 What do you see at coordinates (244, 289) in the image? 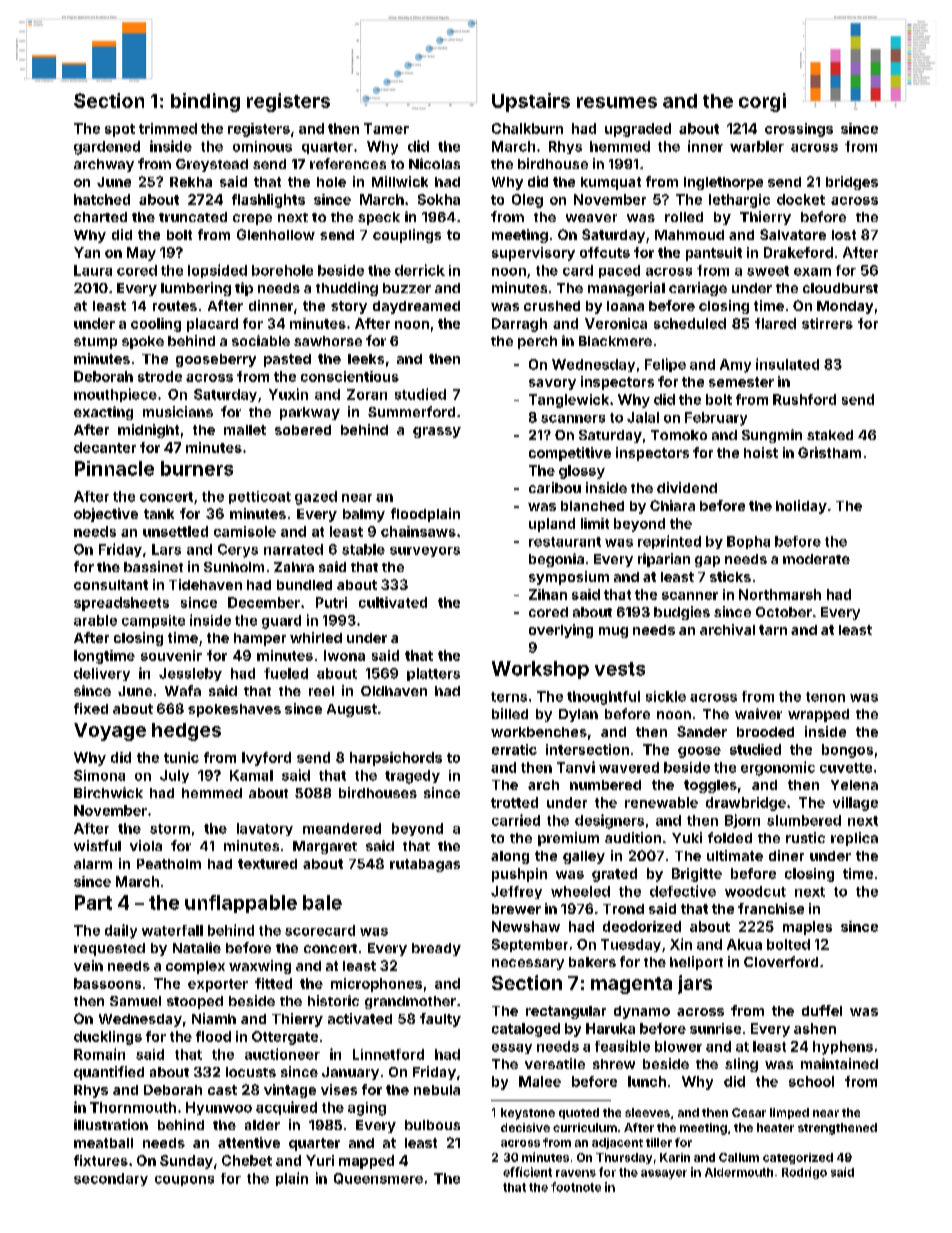
I see `tip` at bounding box center [244, 289].
